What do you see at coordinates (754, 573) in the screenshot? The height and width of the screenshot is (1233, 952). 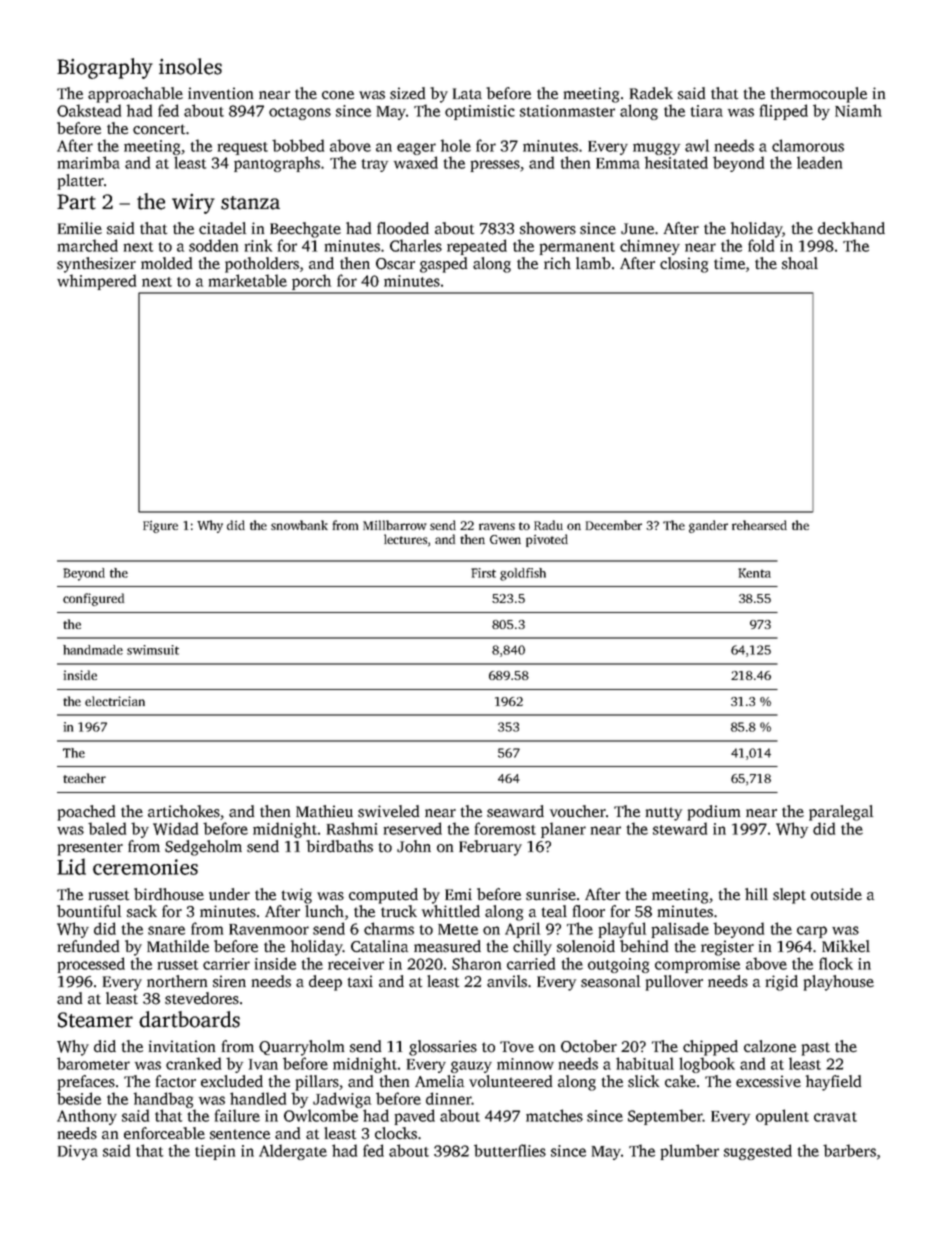 I see `Kenta` at bounding box center [754, 573].
